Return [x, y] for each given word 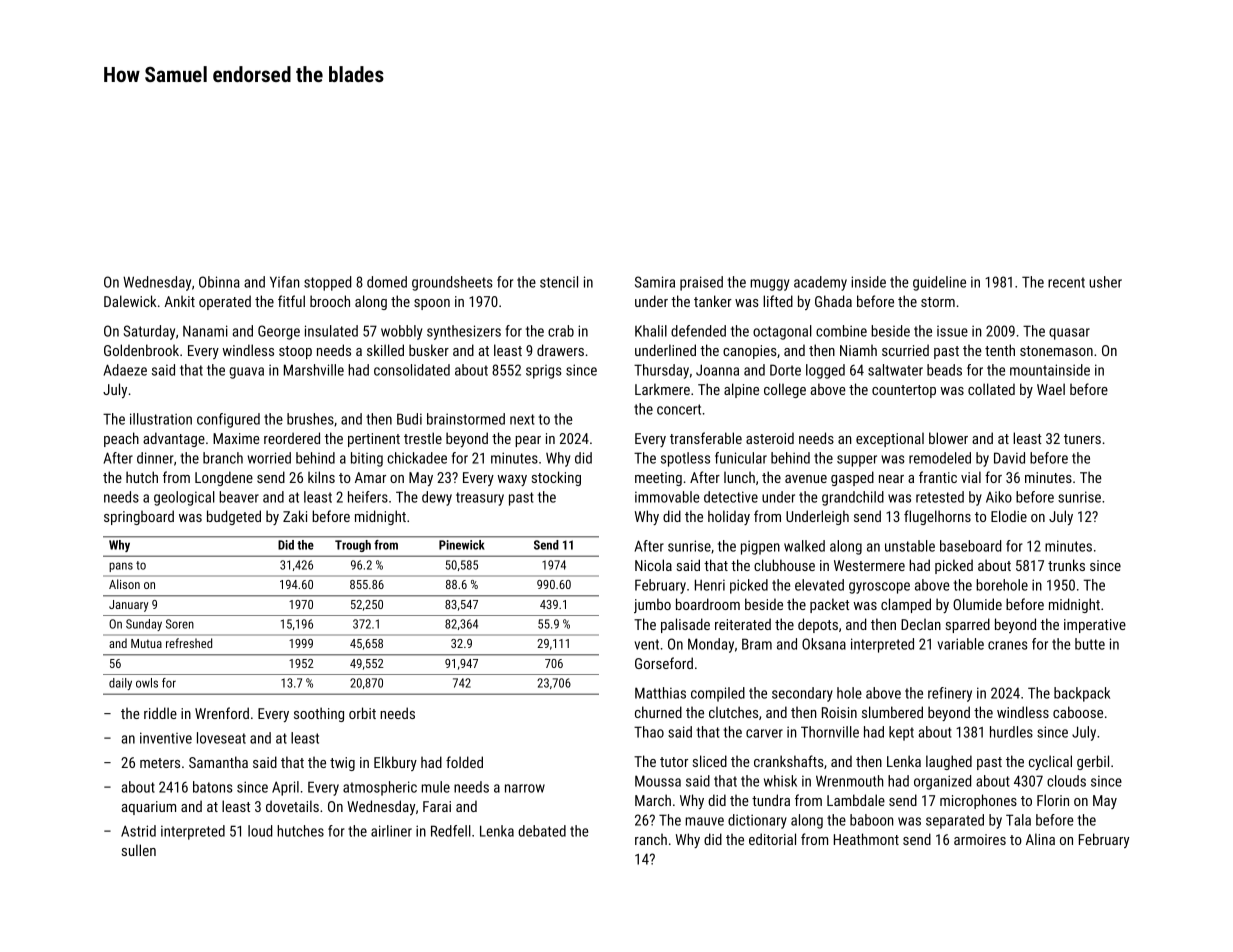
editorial [772, 839]
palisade [685, 625]
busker [429, 350]
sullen [139, 850]
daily [120, 684]
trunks [1066, 565]
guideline [939, 283]
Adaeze [125, 370]
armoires [980, 839]
